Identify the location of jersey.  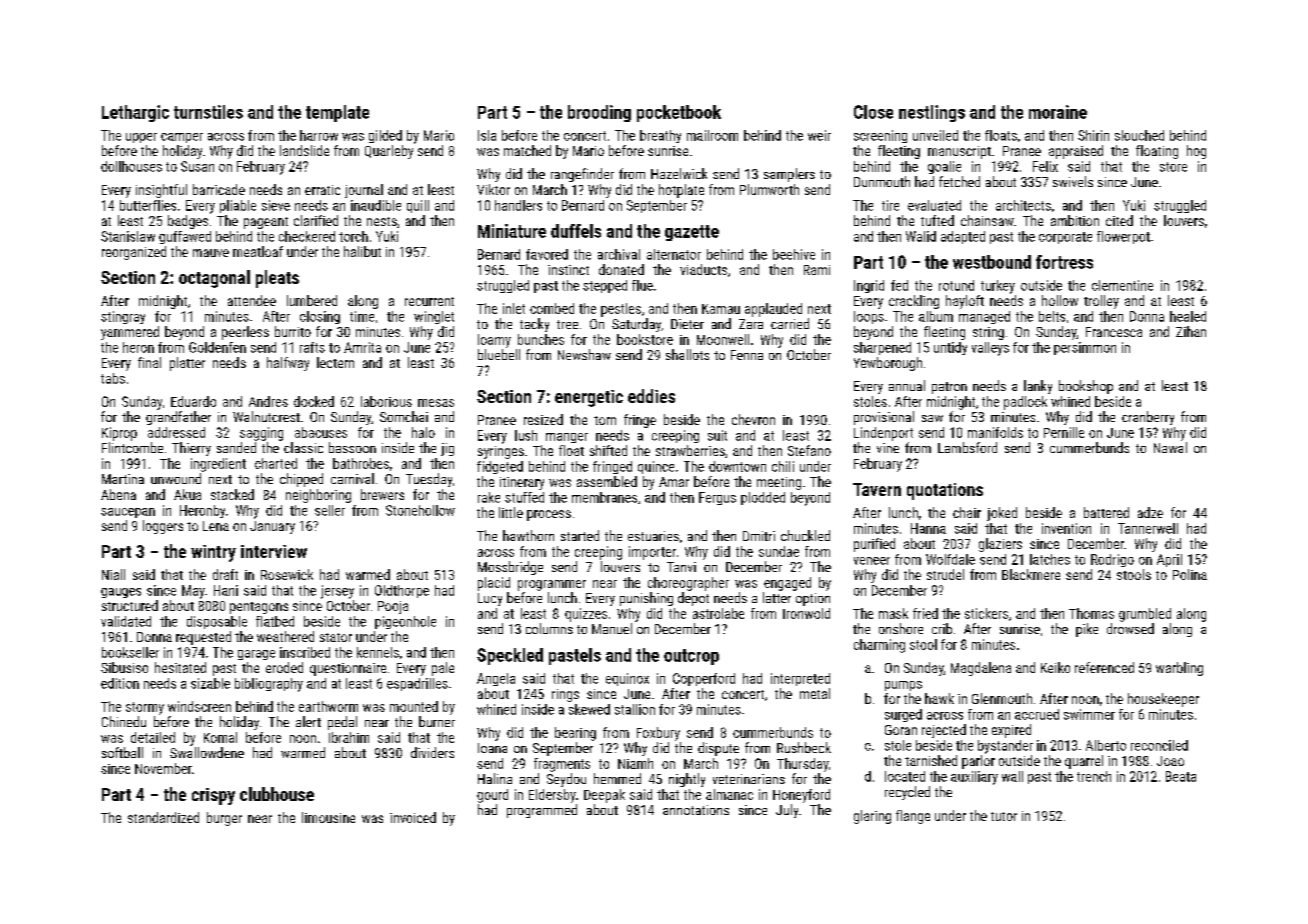
(337, 592).
